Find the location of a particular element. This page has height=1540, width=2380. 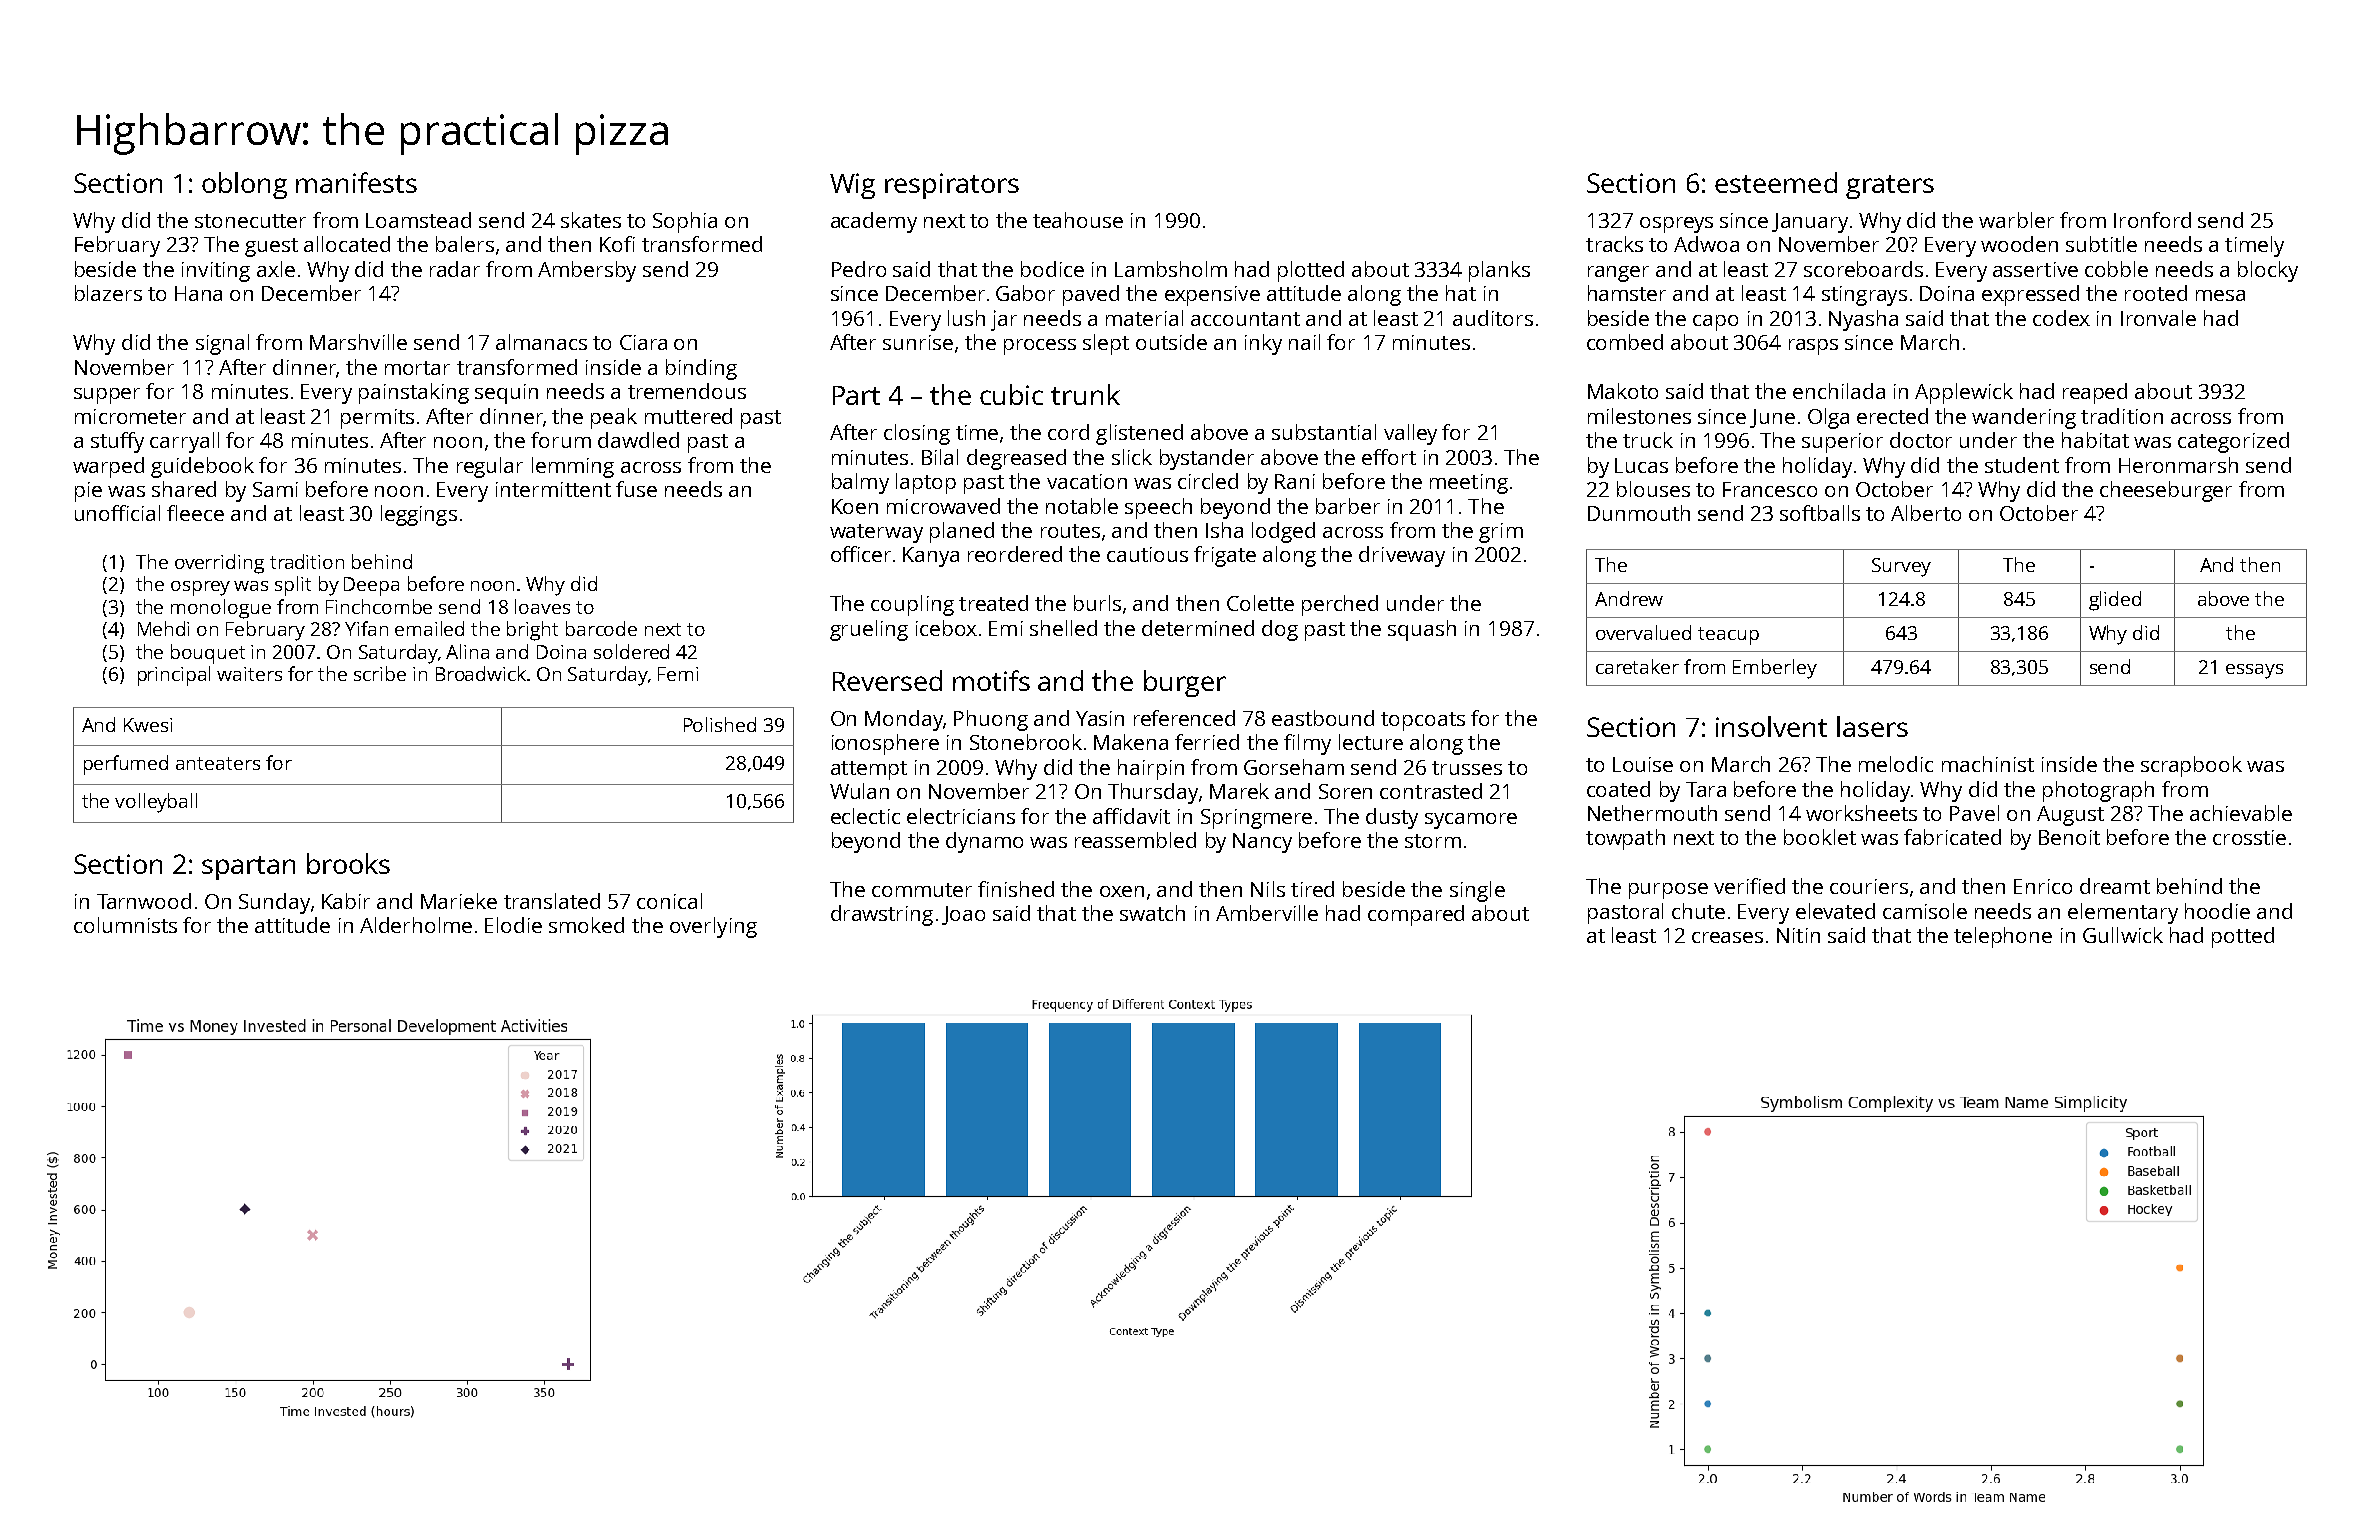

motifs is located at coordinates (991, 680).
